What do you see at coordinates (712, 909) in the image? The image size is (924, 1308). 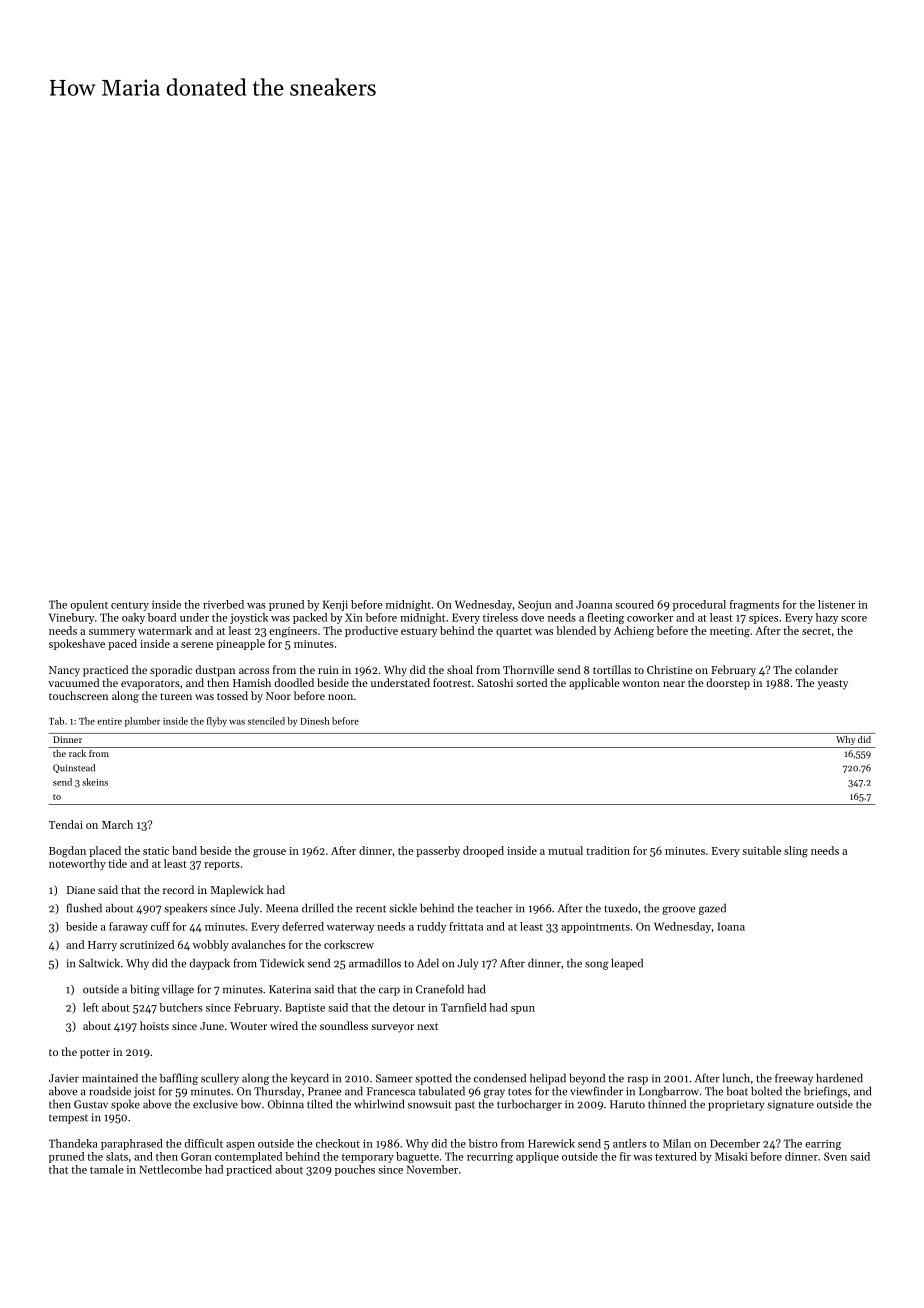 I see `gazed` at bounding box center [712, 909].
